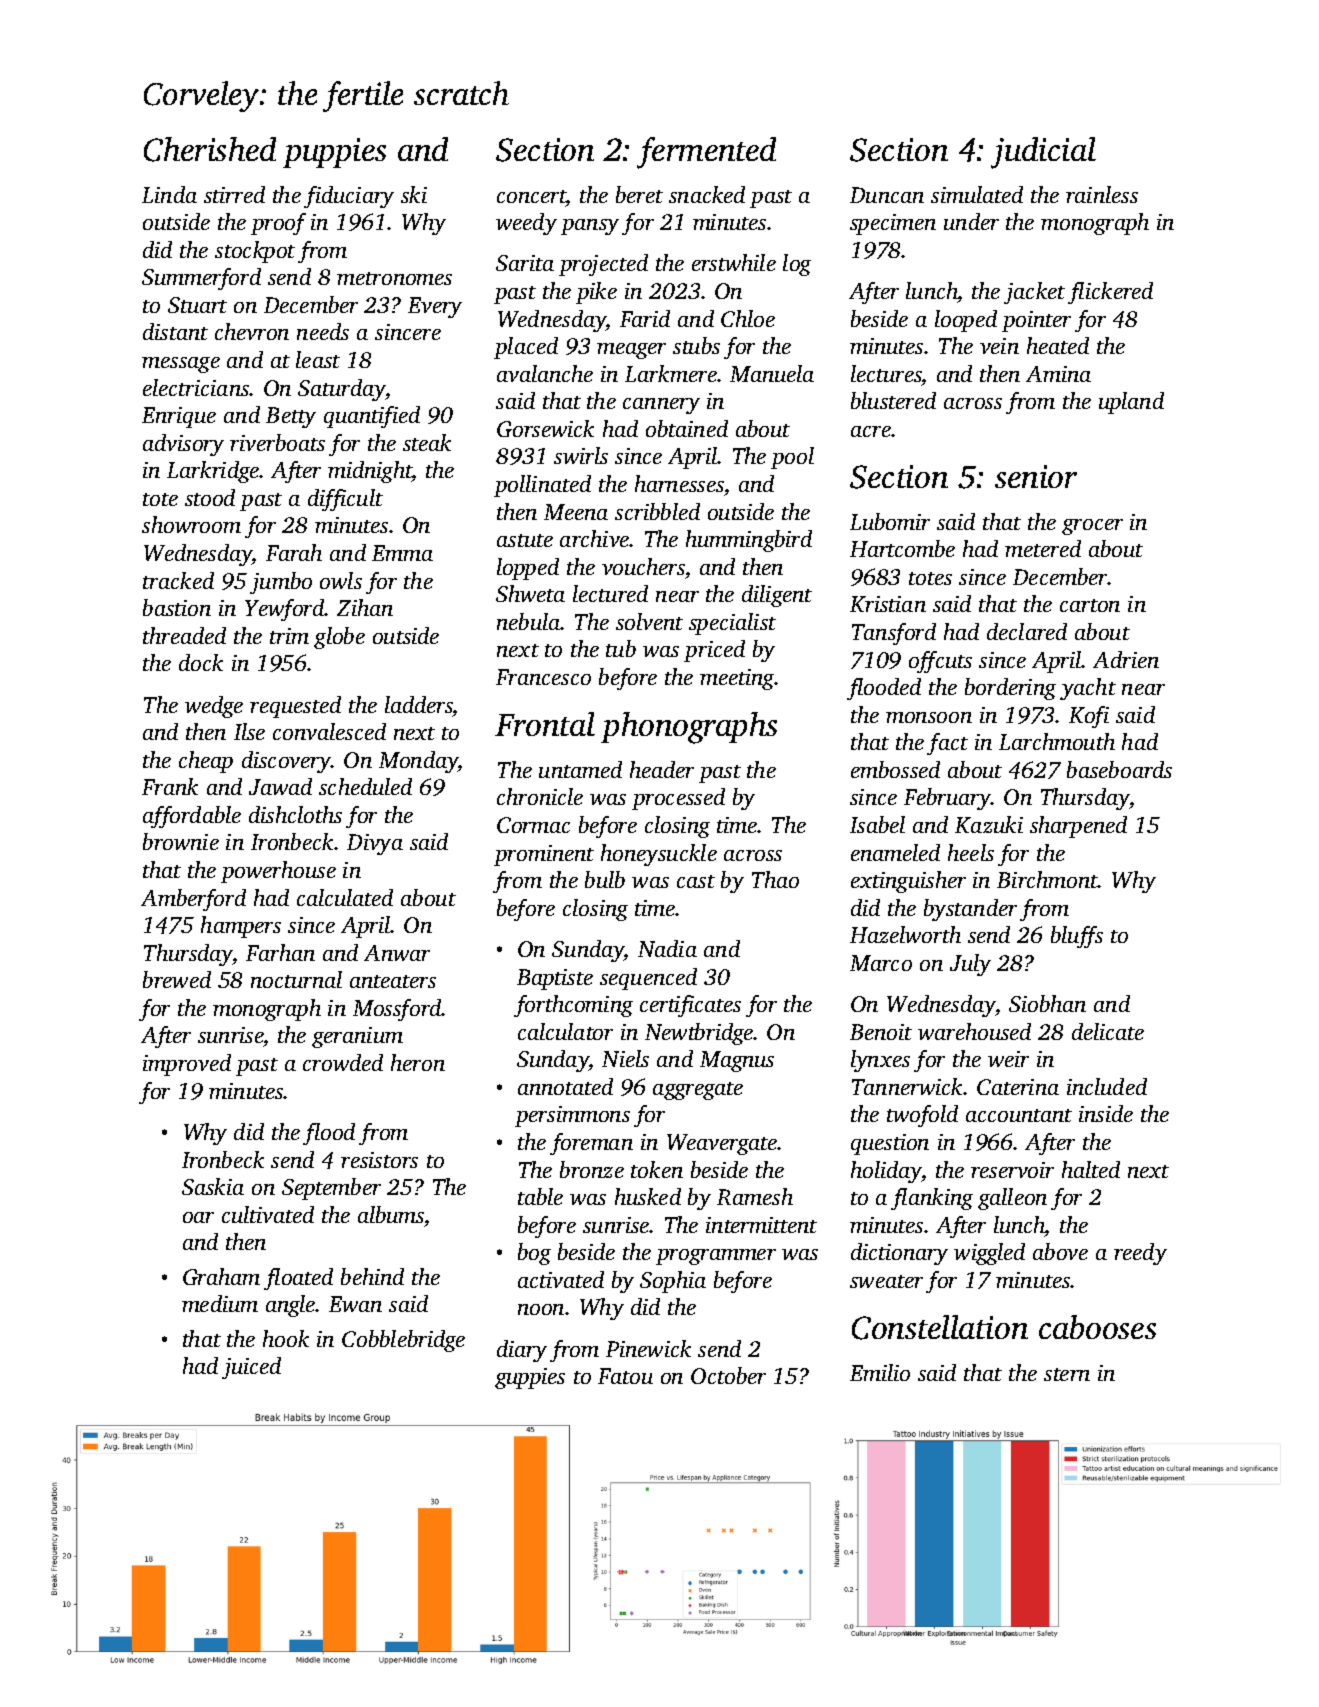  I want to click on juiced, so click(251, 1368).
